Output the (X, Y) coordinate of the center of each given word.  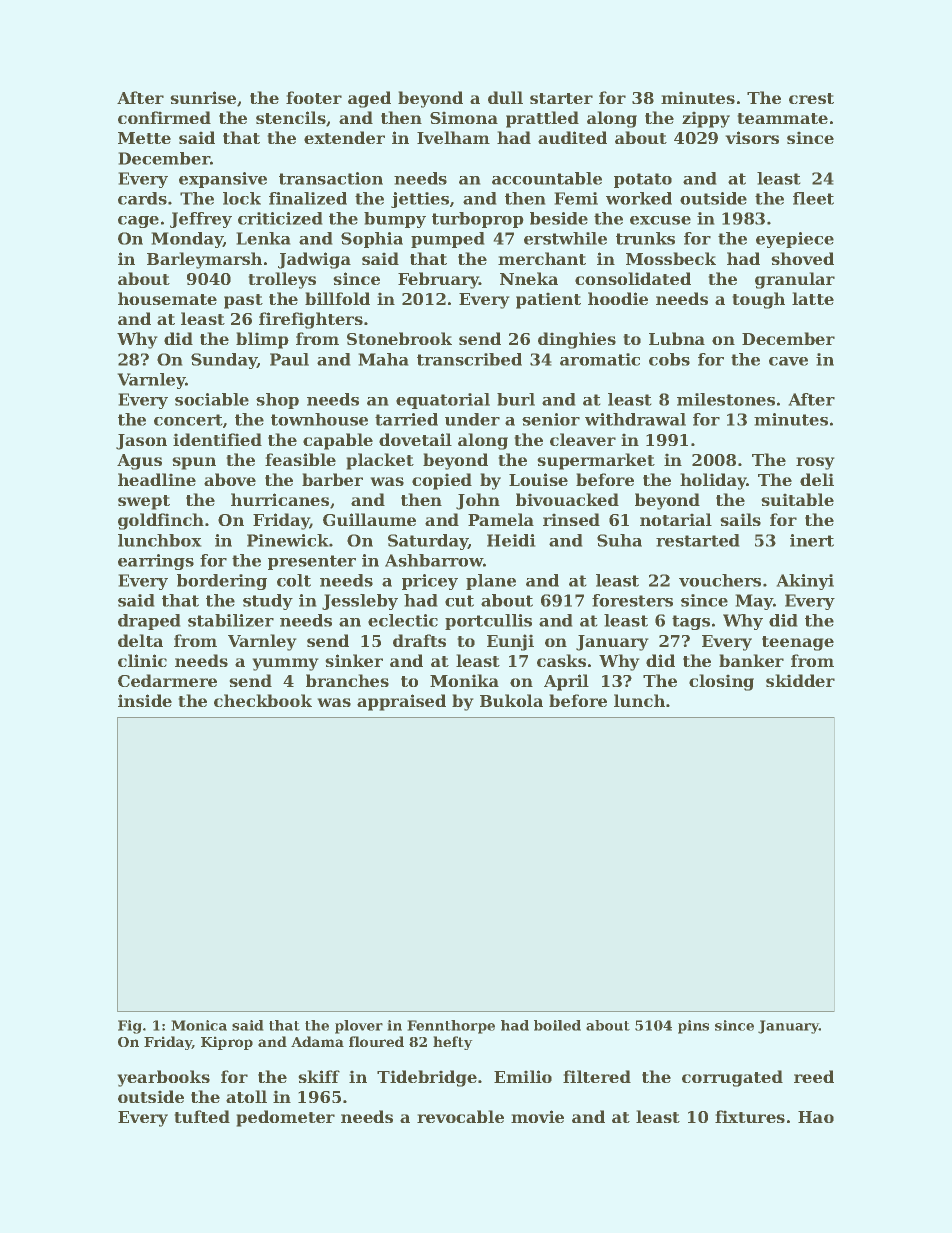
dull (505, 97)
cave (788, 361)
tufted (202, 1116)
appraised (401, 702)
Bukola (511, 700)
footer (314, 97)
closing (721, 682)
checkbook (263, 700)
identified (217, 439)
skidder (800, 680)
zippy (706, 120)
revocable (460, 1116)
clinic (142, 660)
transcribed (469, 359)
